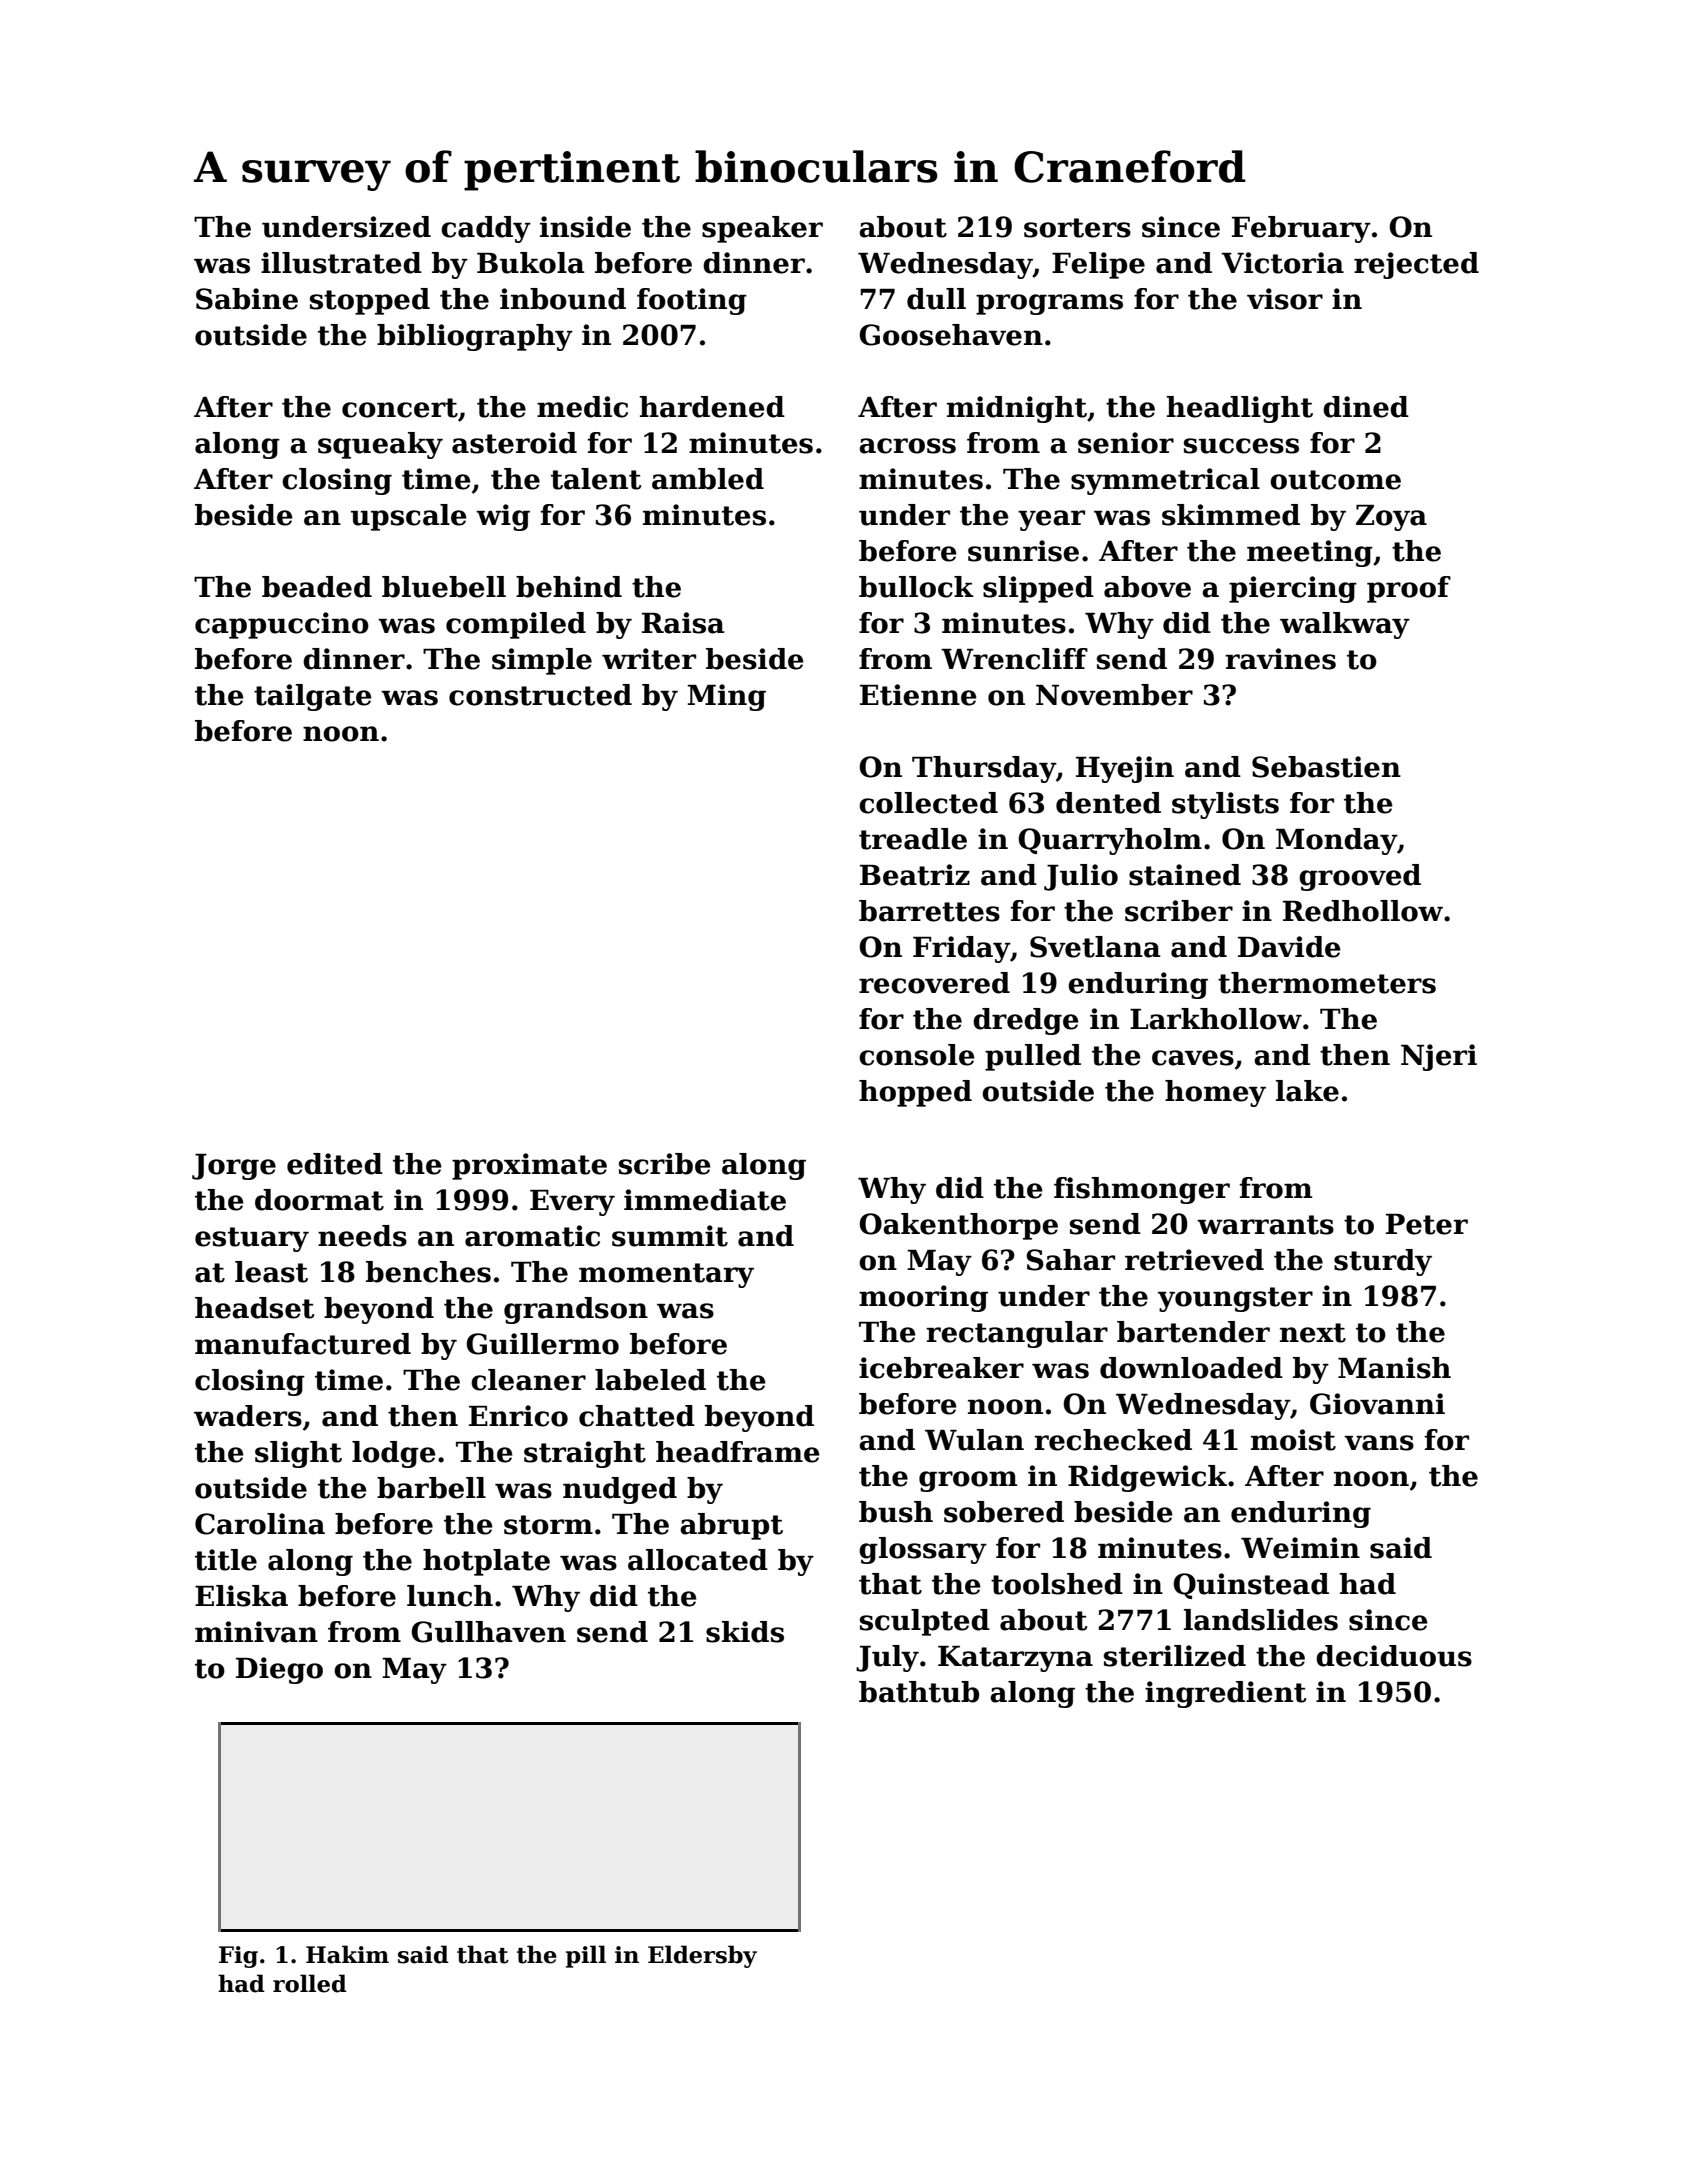 Image resolution: width=1683 pixels, height=2178 pixels. I want to click on Diego, so click(279, 1670).
